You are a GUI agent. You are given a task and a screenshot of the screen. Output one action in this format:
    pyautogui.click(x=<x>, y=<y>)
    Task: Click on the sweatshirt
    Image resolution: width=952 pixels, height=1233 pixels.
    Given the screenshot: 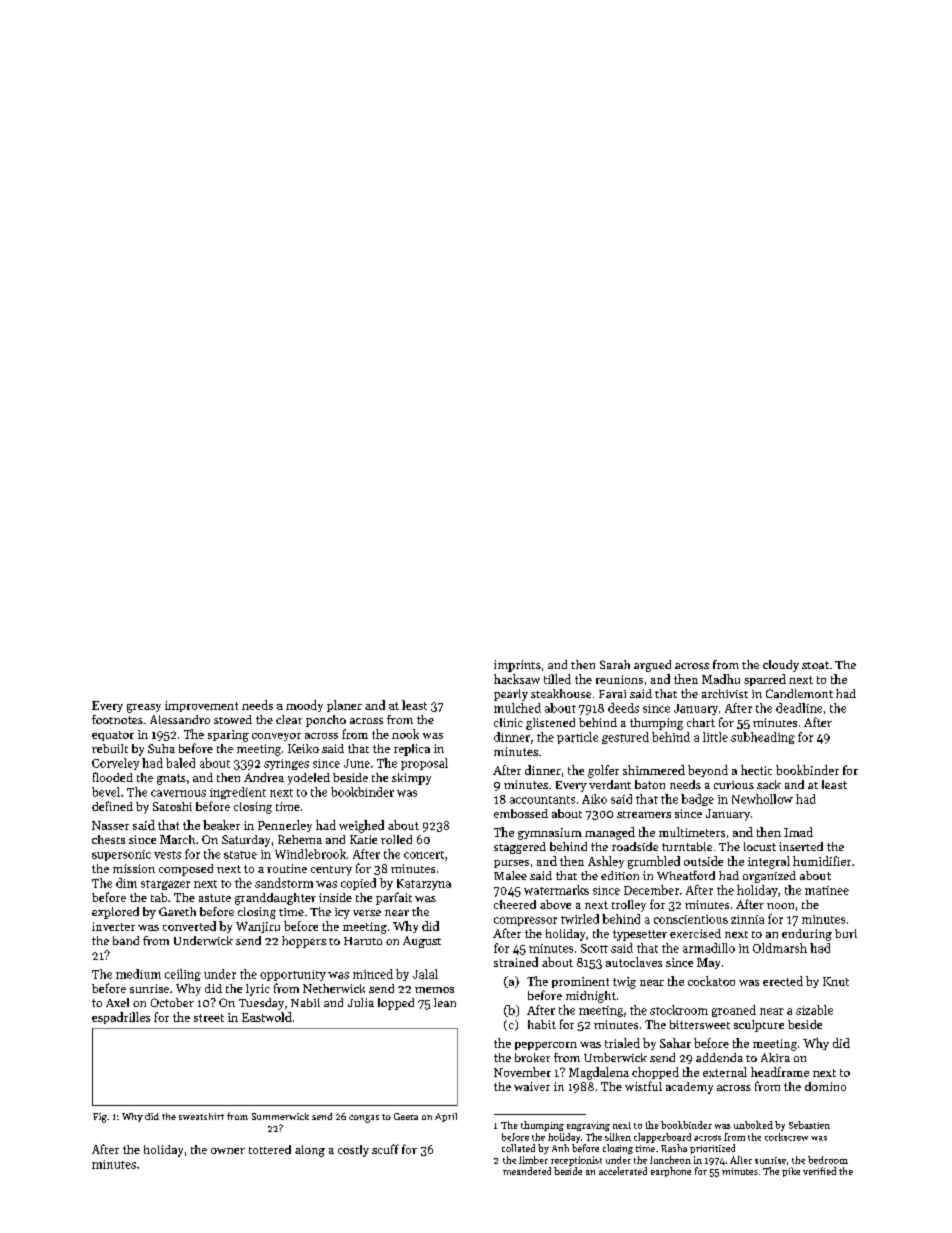 What is the action you would take?
    pyautogui.click(x=201, y=1116)
